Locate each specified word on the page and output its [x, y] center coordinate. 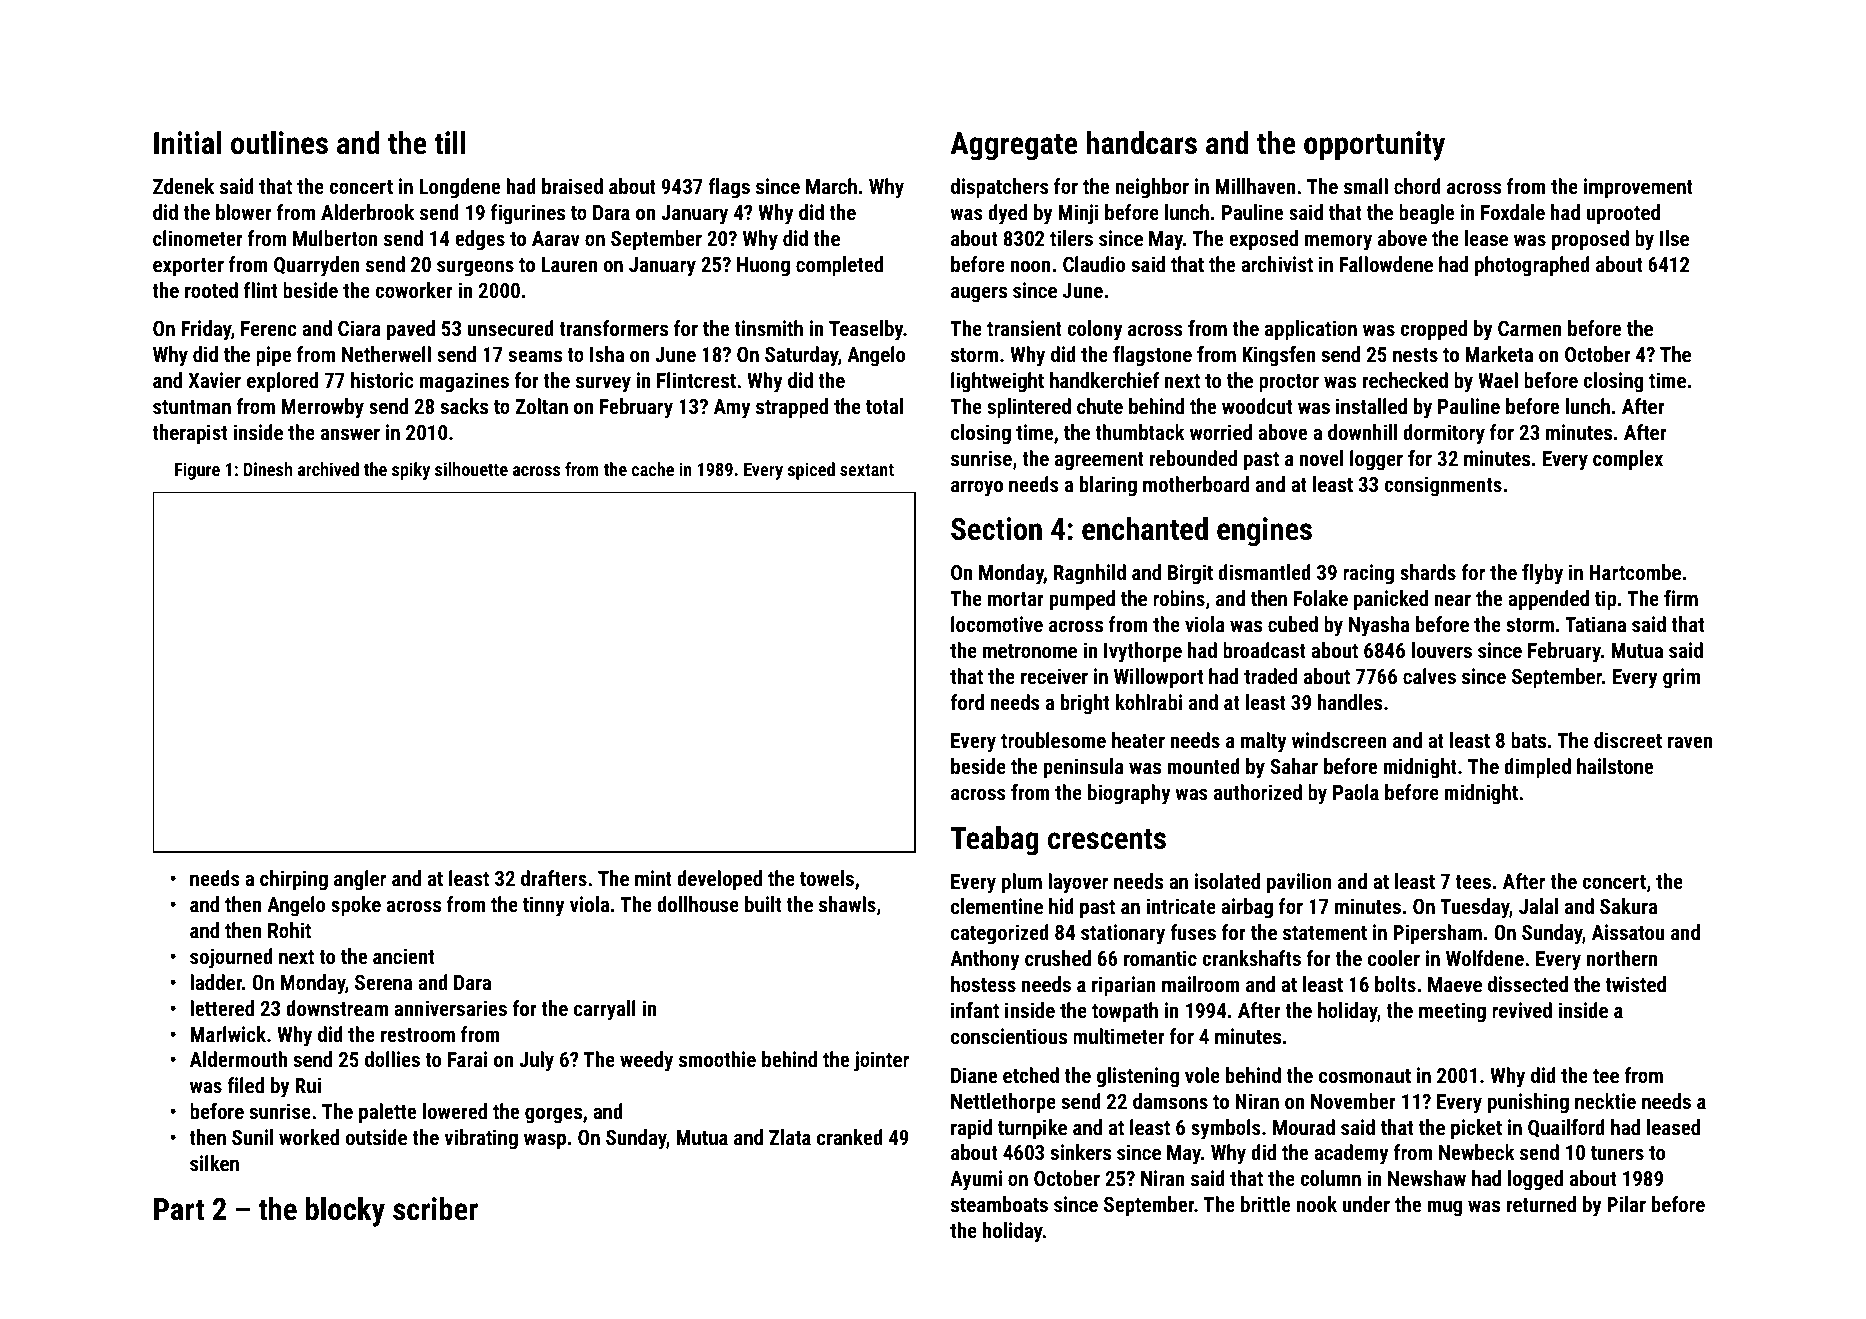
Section [996, 529]
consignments [1443, 486]
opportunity [1374, 146]
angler [360, 880]
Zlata [790, 1137]
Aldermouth [238, 1059]
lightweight [997, 382]
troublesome [1053, 740]
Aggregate [1014, 146]
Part [179, 1209]
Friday [206, 330]
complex [1628, 460]
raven [1690, 742]
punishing [1528, 1103]
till [449, 143]
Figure [197, 471]
